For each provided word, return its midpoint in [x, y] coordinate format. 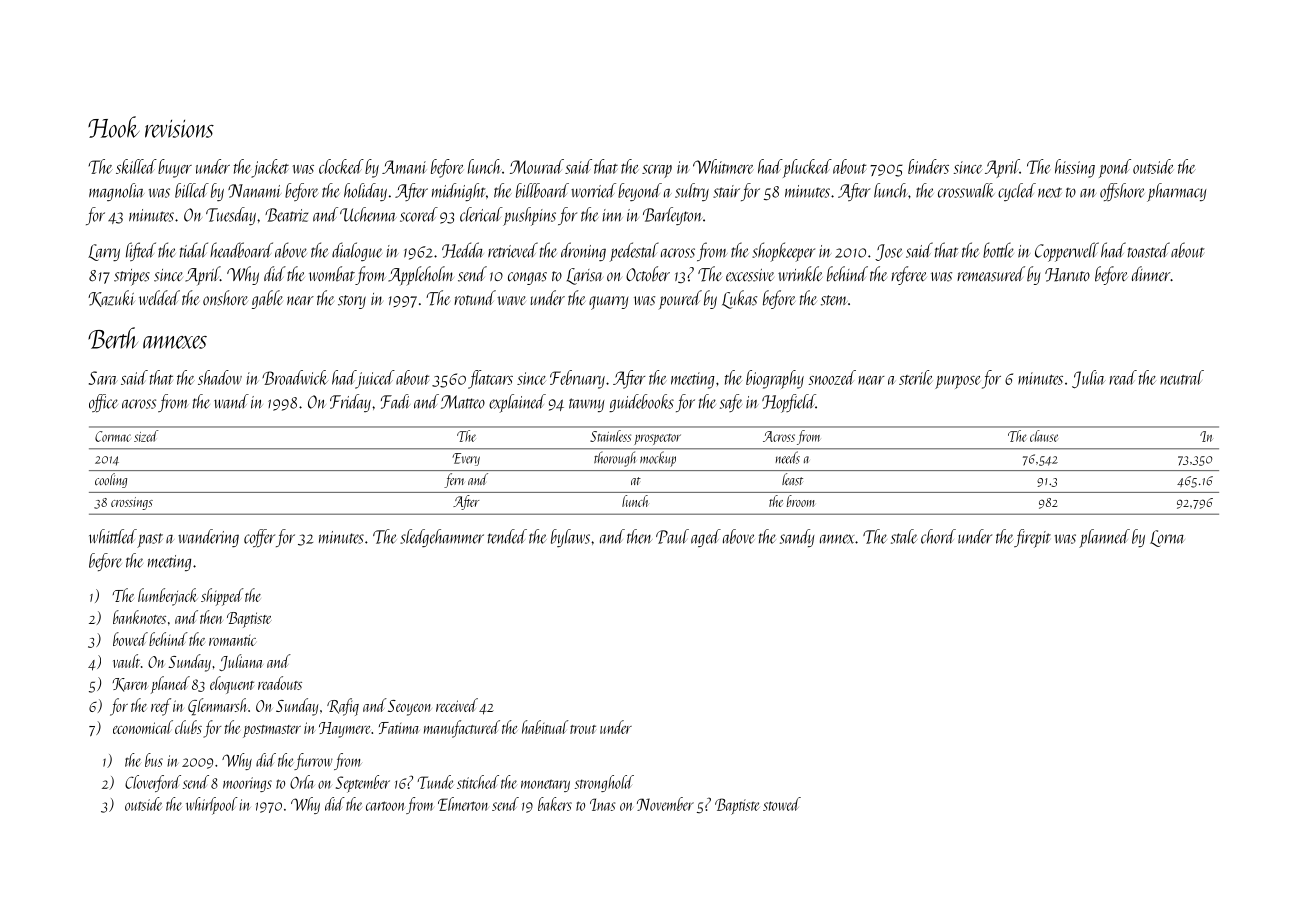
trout [583, 729]
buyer [175, 168]
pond [1115, 168]
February [577, 379]
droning [583, 251]
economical [143, 727]
